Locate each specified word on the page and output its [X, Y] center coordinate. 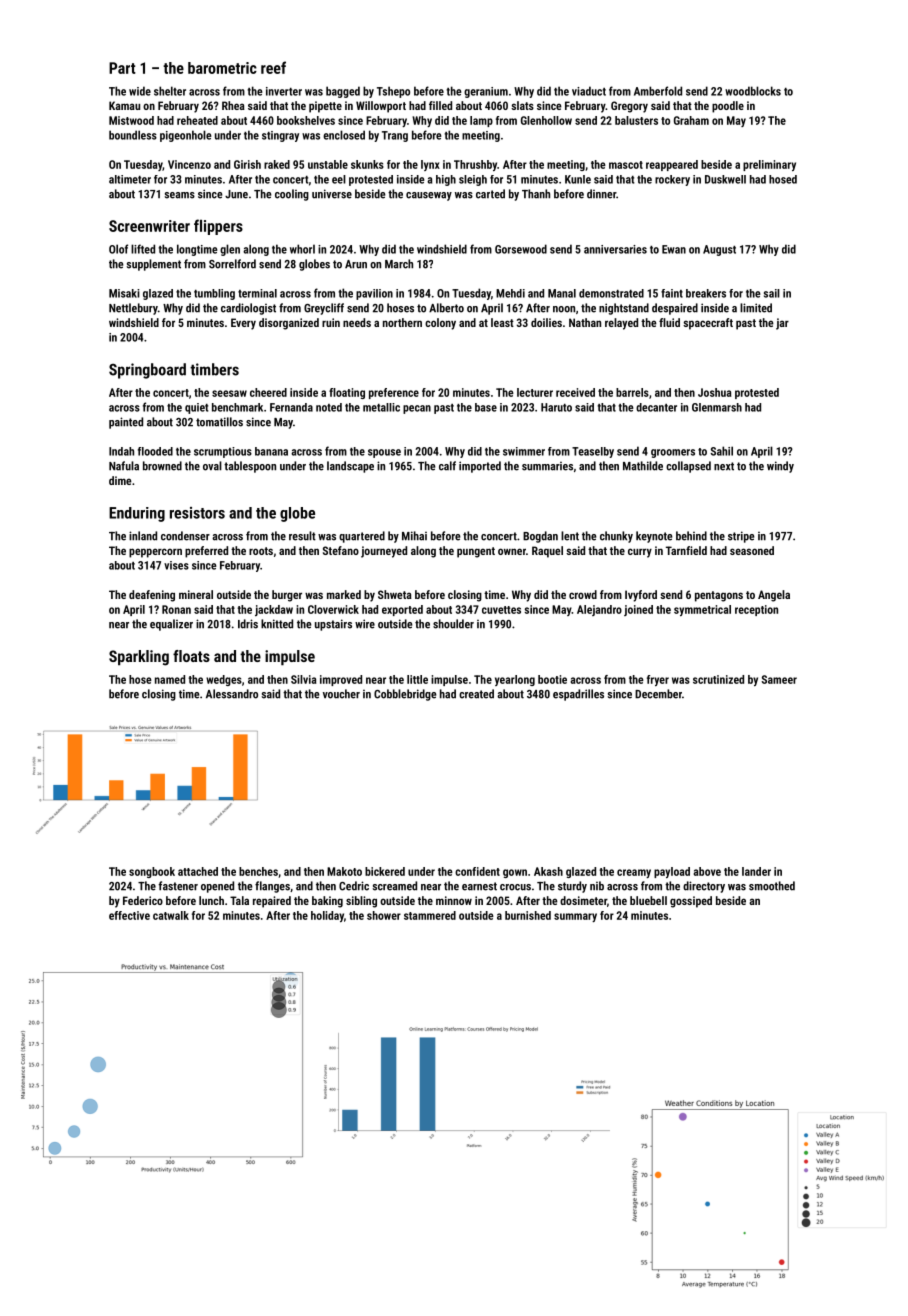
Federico [143, 900]
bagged [343, 92]
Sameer [779, 679]
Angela [774, 596]
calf [447, 466]
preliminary [769, 165]
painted [126, 423]
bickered [385, 871]
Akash [548, 871]
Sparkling [139, 658]
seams [180, 195]
